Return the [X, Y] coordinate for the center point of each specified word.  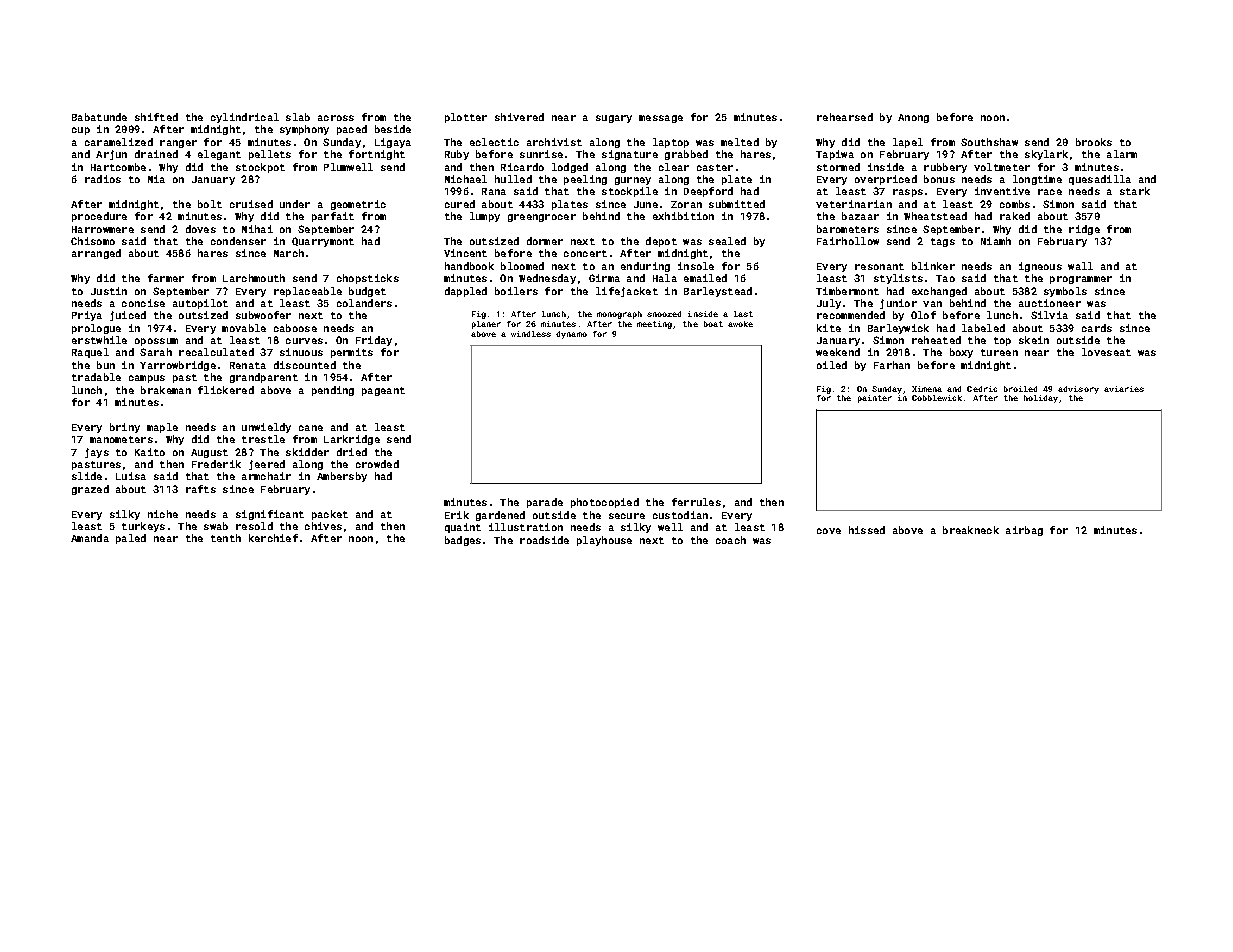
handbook [469, 266]
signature [630, 155]
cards [1097, 328]
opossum [156, 342]
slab [298, 117]
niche [163, 514]
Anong [913, 118]
